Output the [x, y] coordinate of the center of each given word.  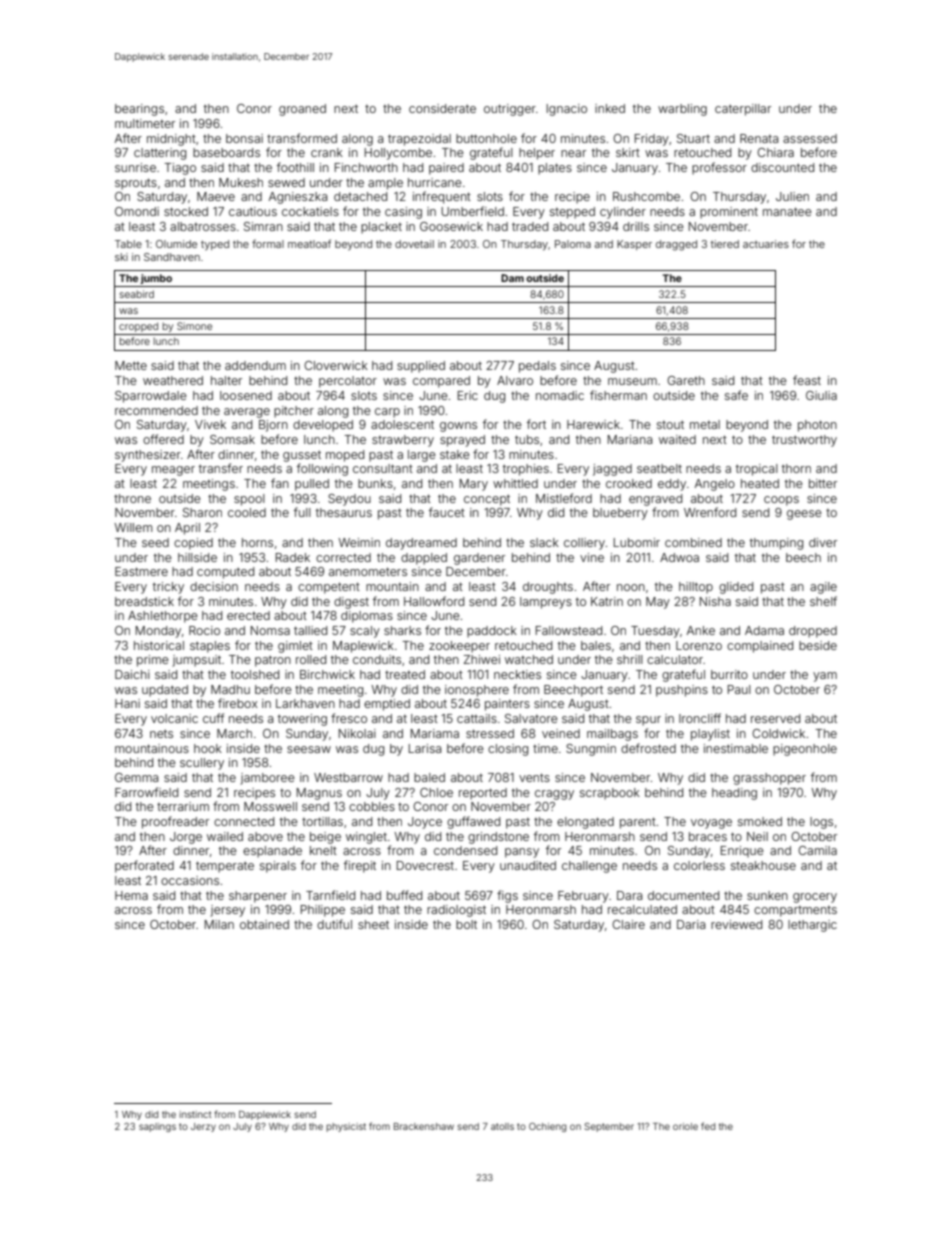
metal [705, 424]
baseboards [226, 152]
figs [507, 896]
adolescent [402, 424]
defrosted [648, 748]
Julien [792, 196]
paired [446, 169]
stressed [490, 733]
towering [302, 720]
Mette [131, 365]
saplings [157, 1127]
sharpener [258, 897]
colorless [699, 865]
